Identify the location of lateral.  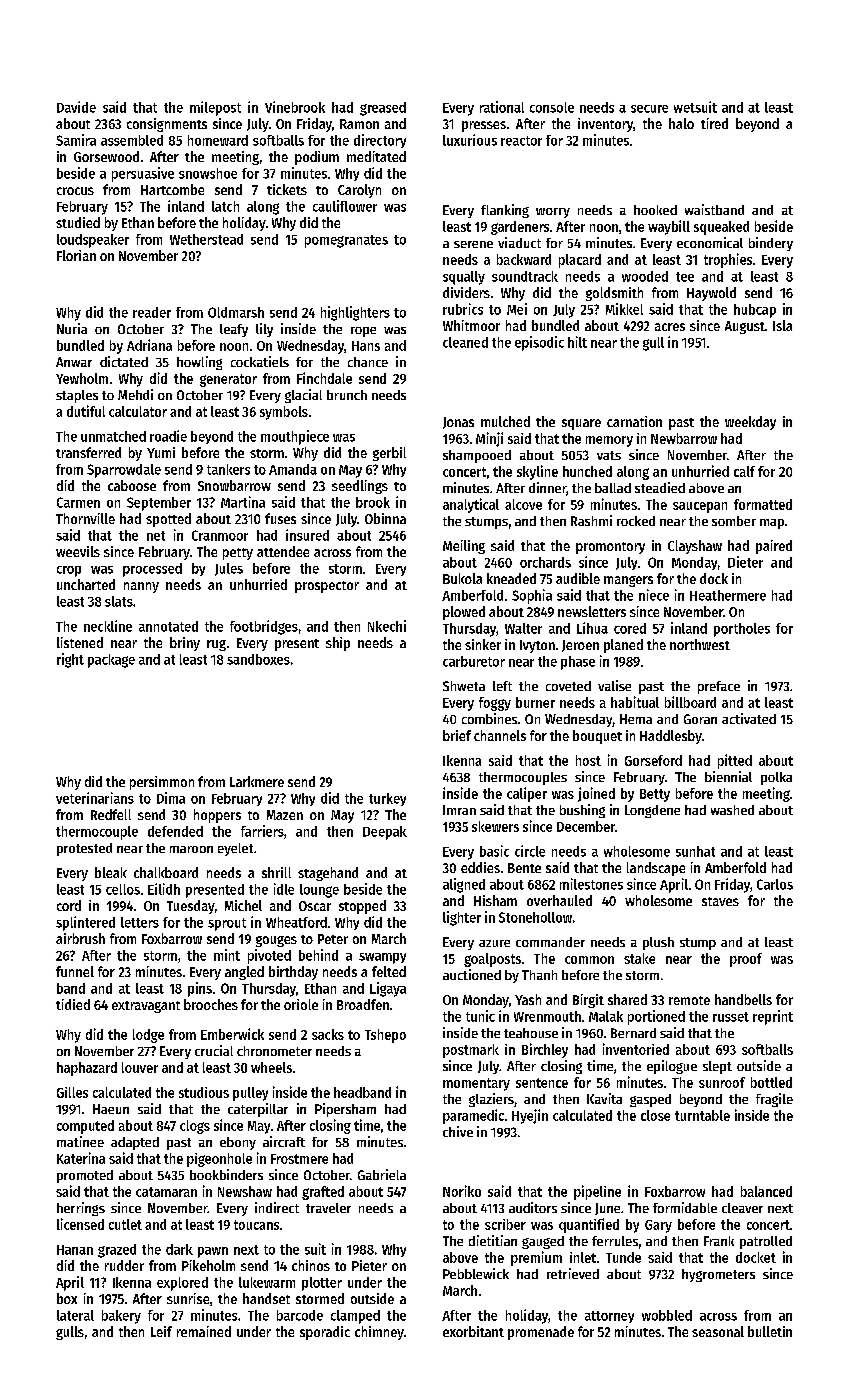
(75, 1315).
